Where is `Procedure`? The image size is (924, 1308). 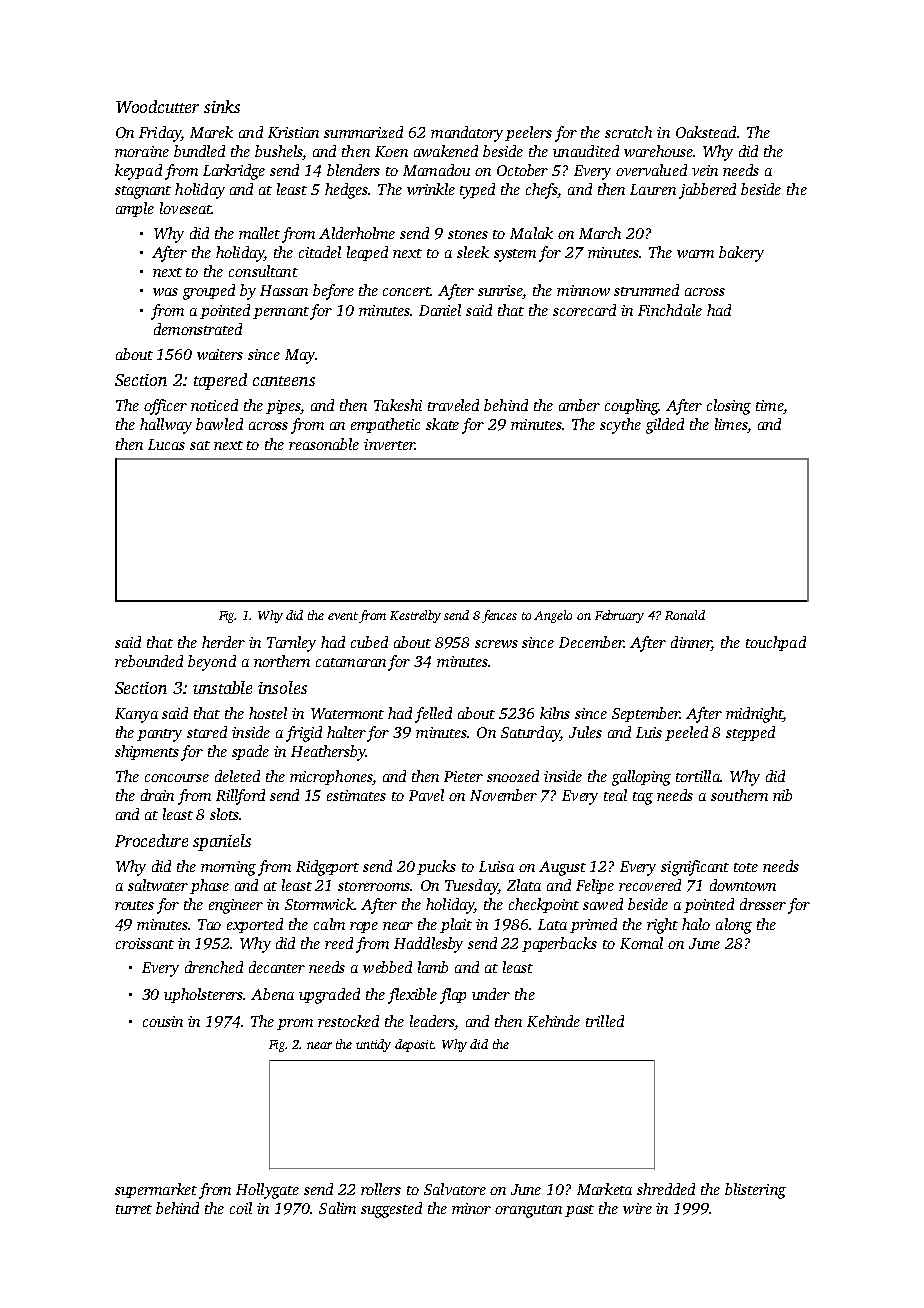
Procedure is located at coordinates (151, 840).
